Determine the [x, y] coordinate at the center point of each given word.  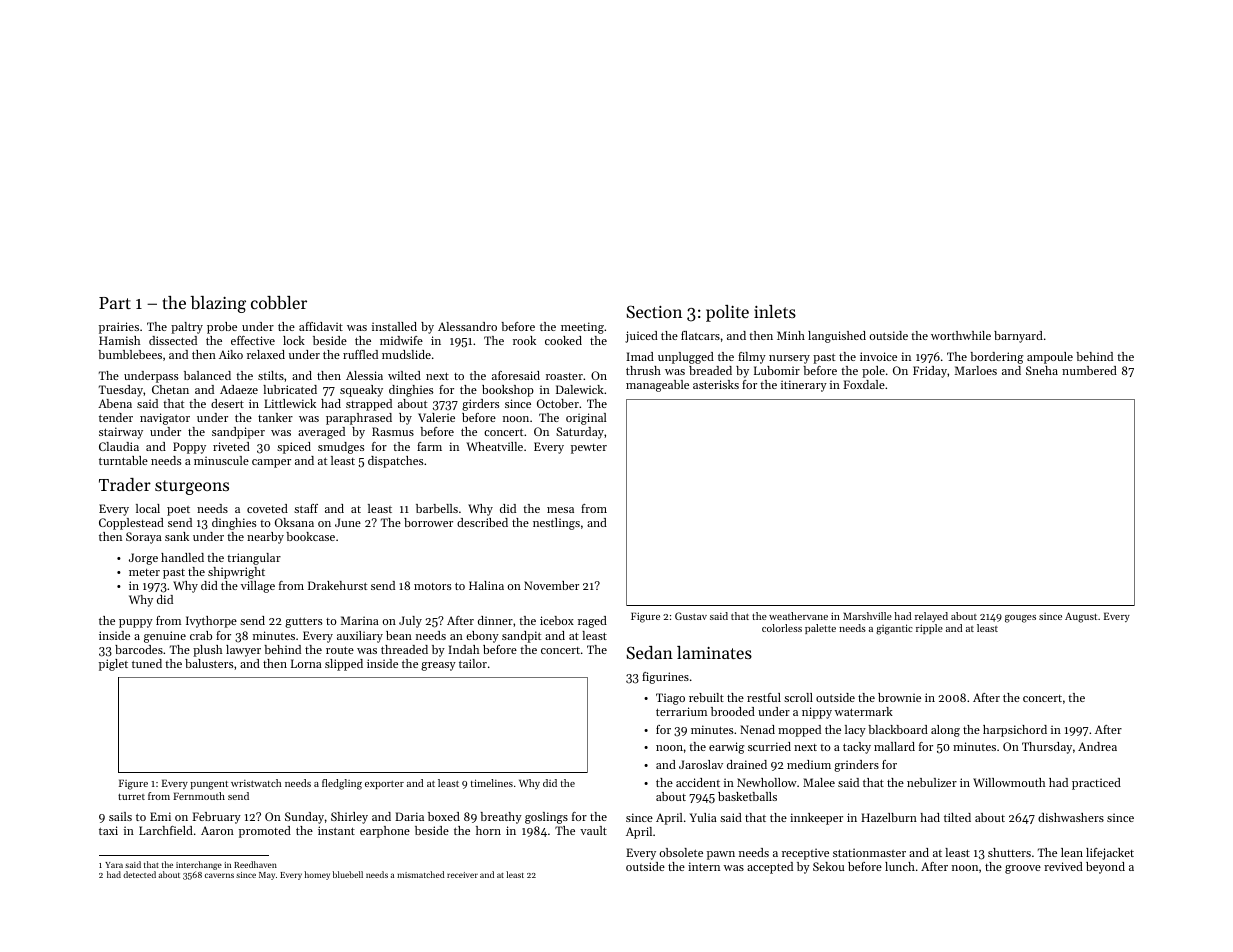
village [258, 587]
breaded [710, 370]
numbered [1089, 370]
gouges [1020, 619]
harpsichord [1015, 731]
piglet [113, 665]
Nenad [757, 729]
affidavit [321, 326]
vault [593, 830]
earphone [385, 832]
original [586, 419]
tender [116, 417]
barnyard [1018, 337]
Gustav [691, 616]
